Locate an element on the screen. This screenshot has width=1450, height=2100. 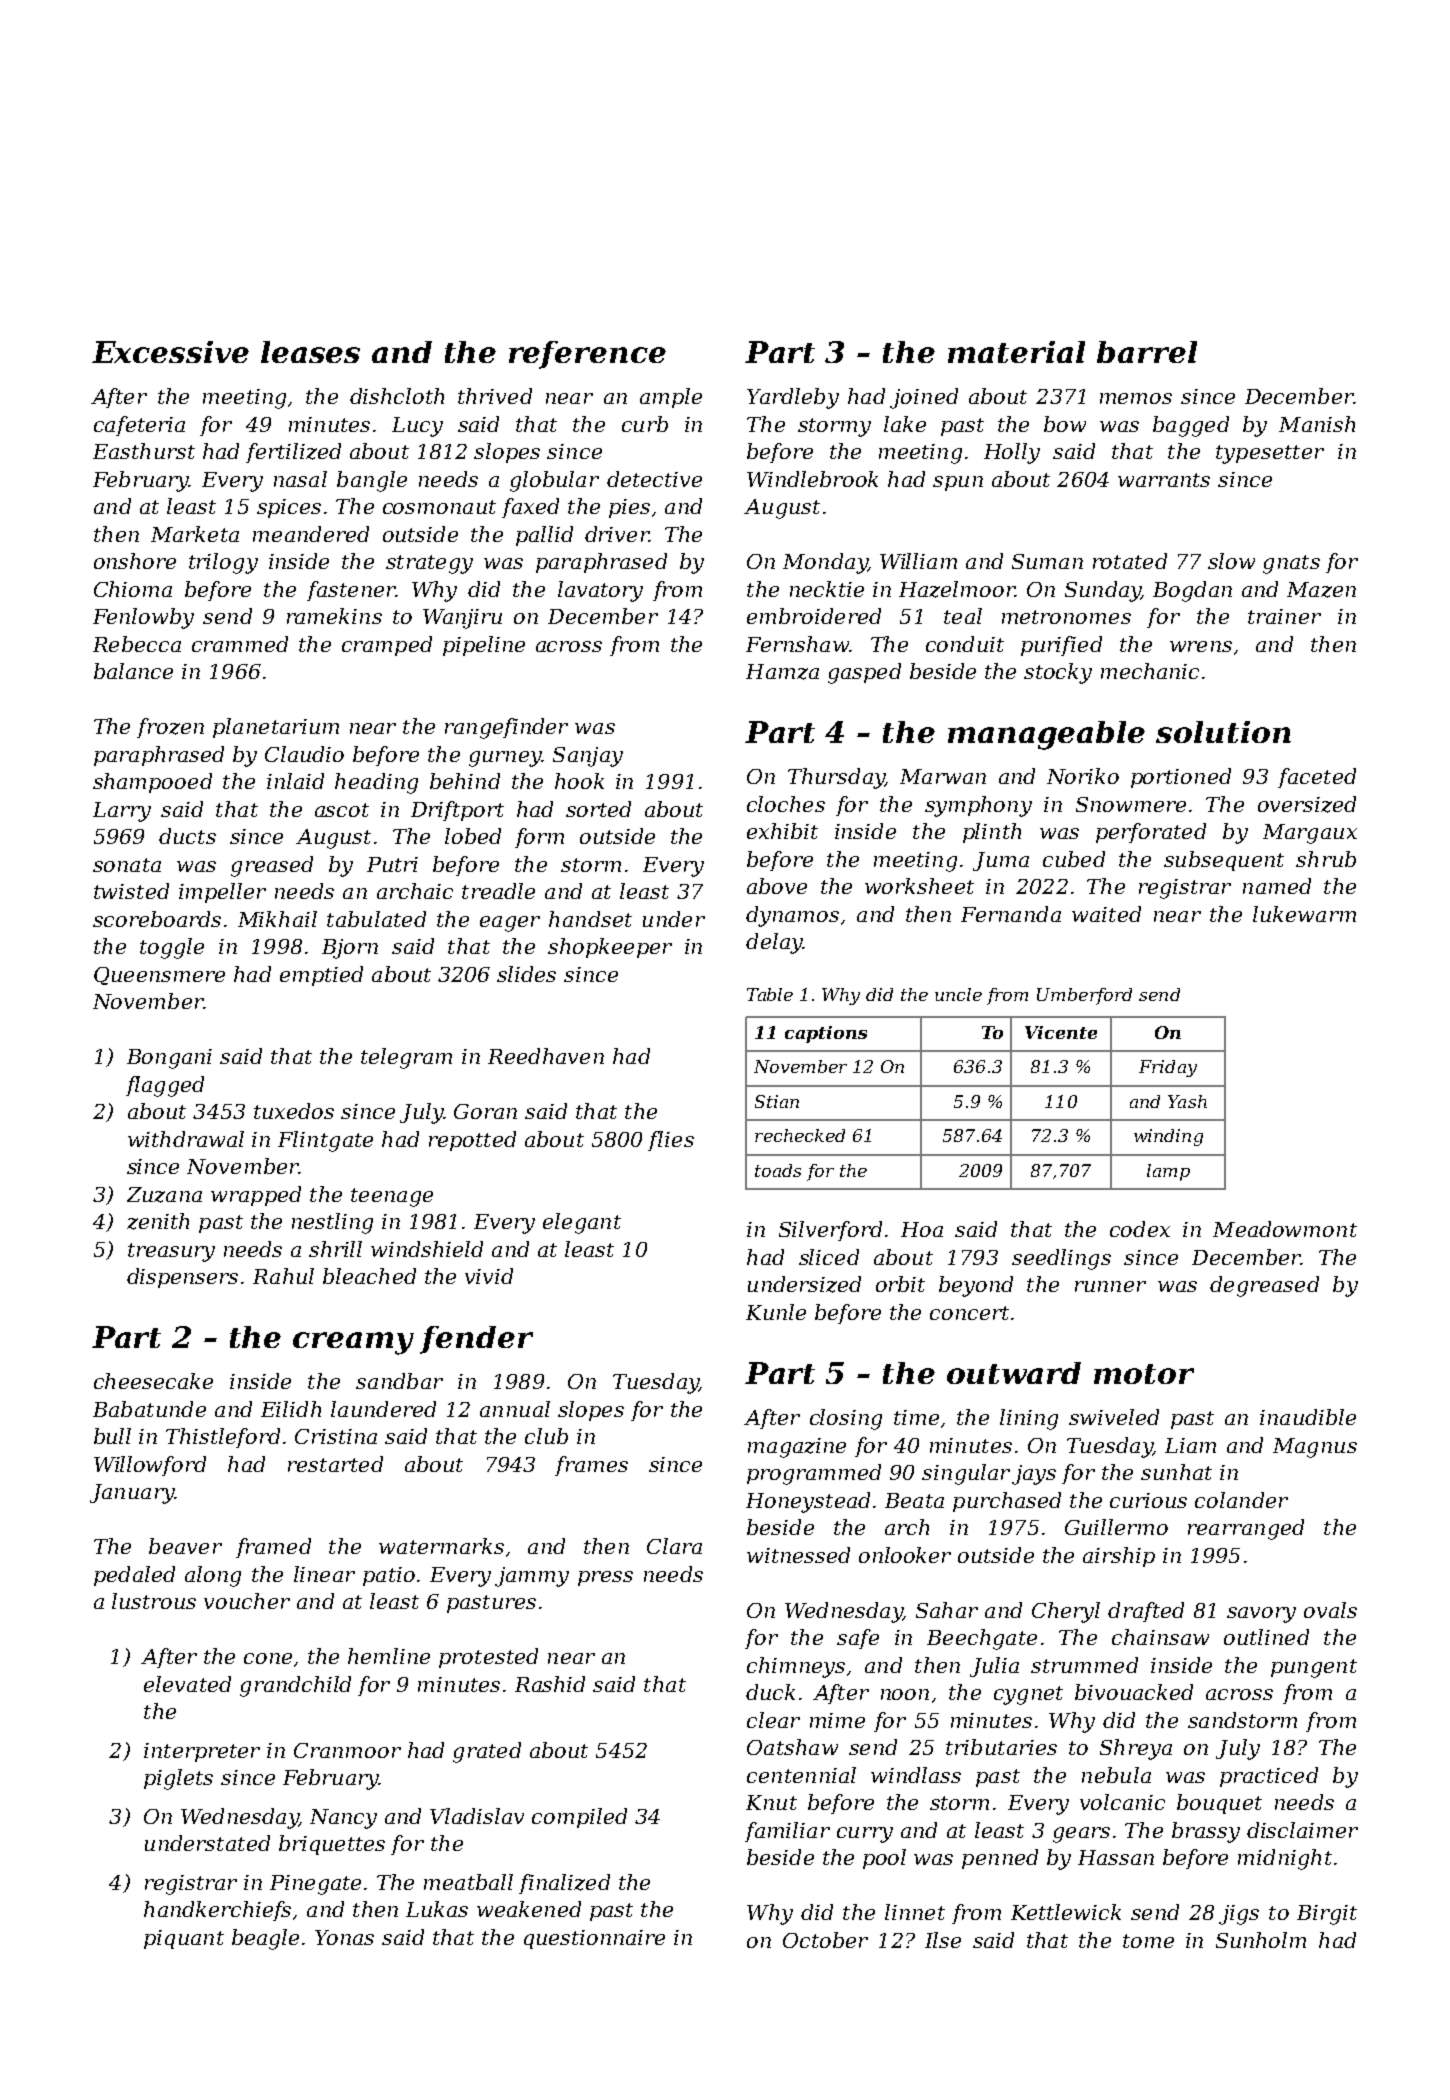
lustrous is located at coordinates (154, 1601).
